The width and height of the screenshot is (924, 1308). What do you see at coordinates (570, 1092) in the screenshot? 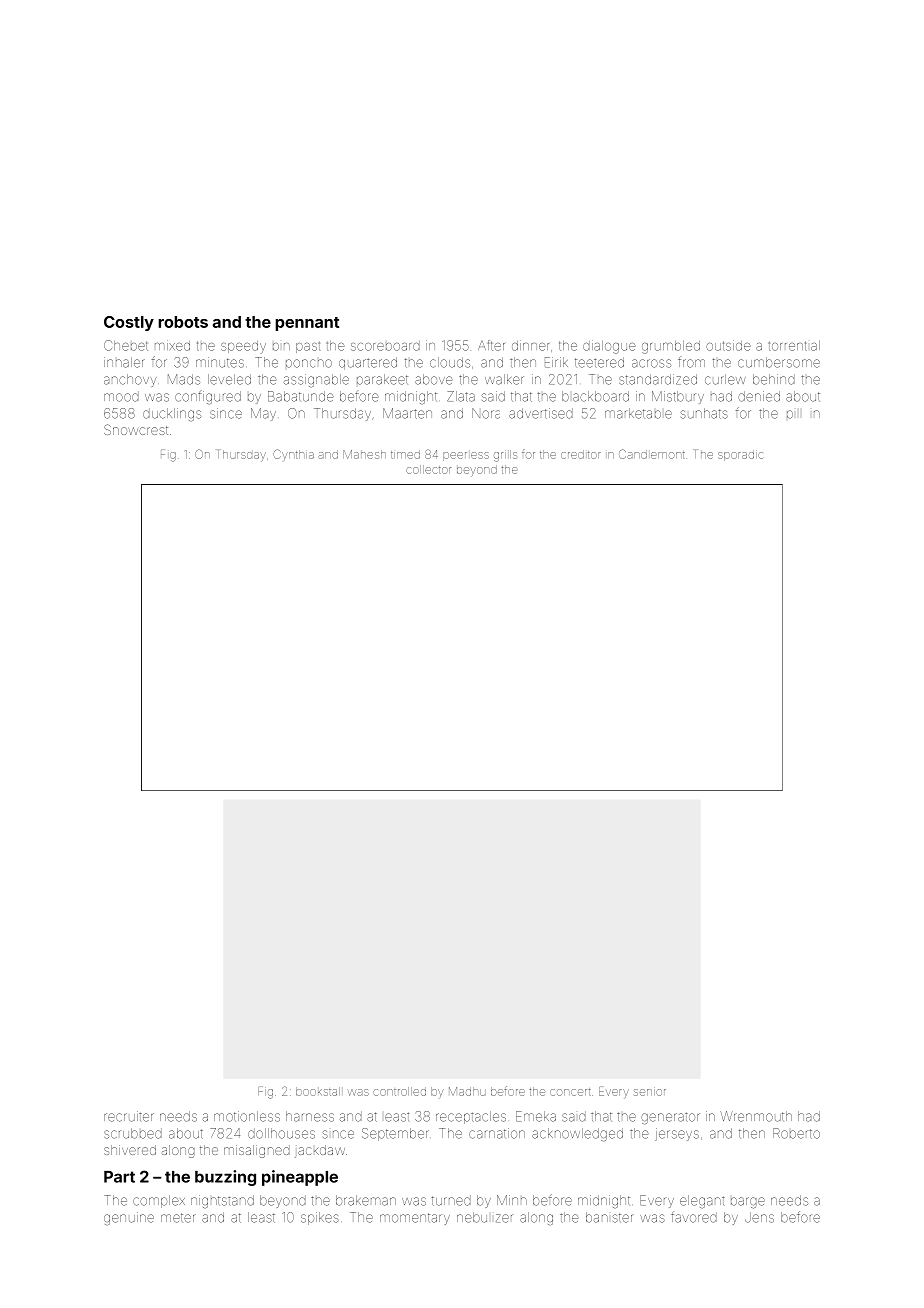
I see `concert` at bounding box center [570, 1092].
